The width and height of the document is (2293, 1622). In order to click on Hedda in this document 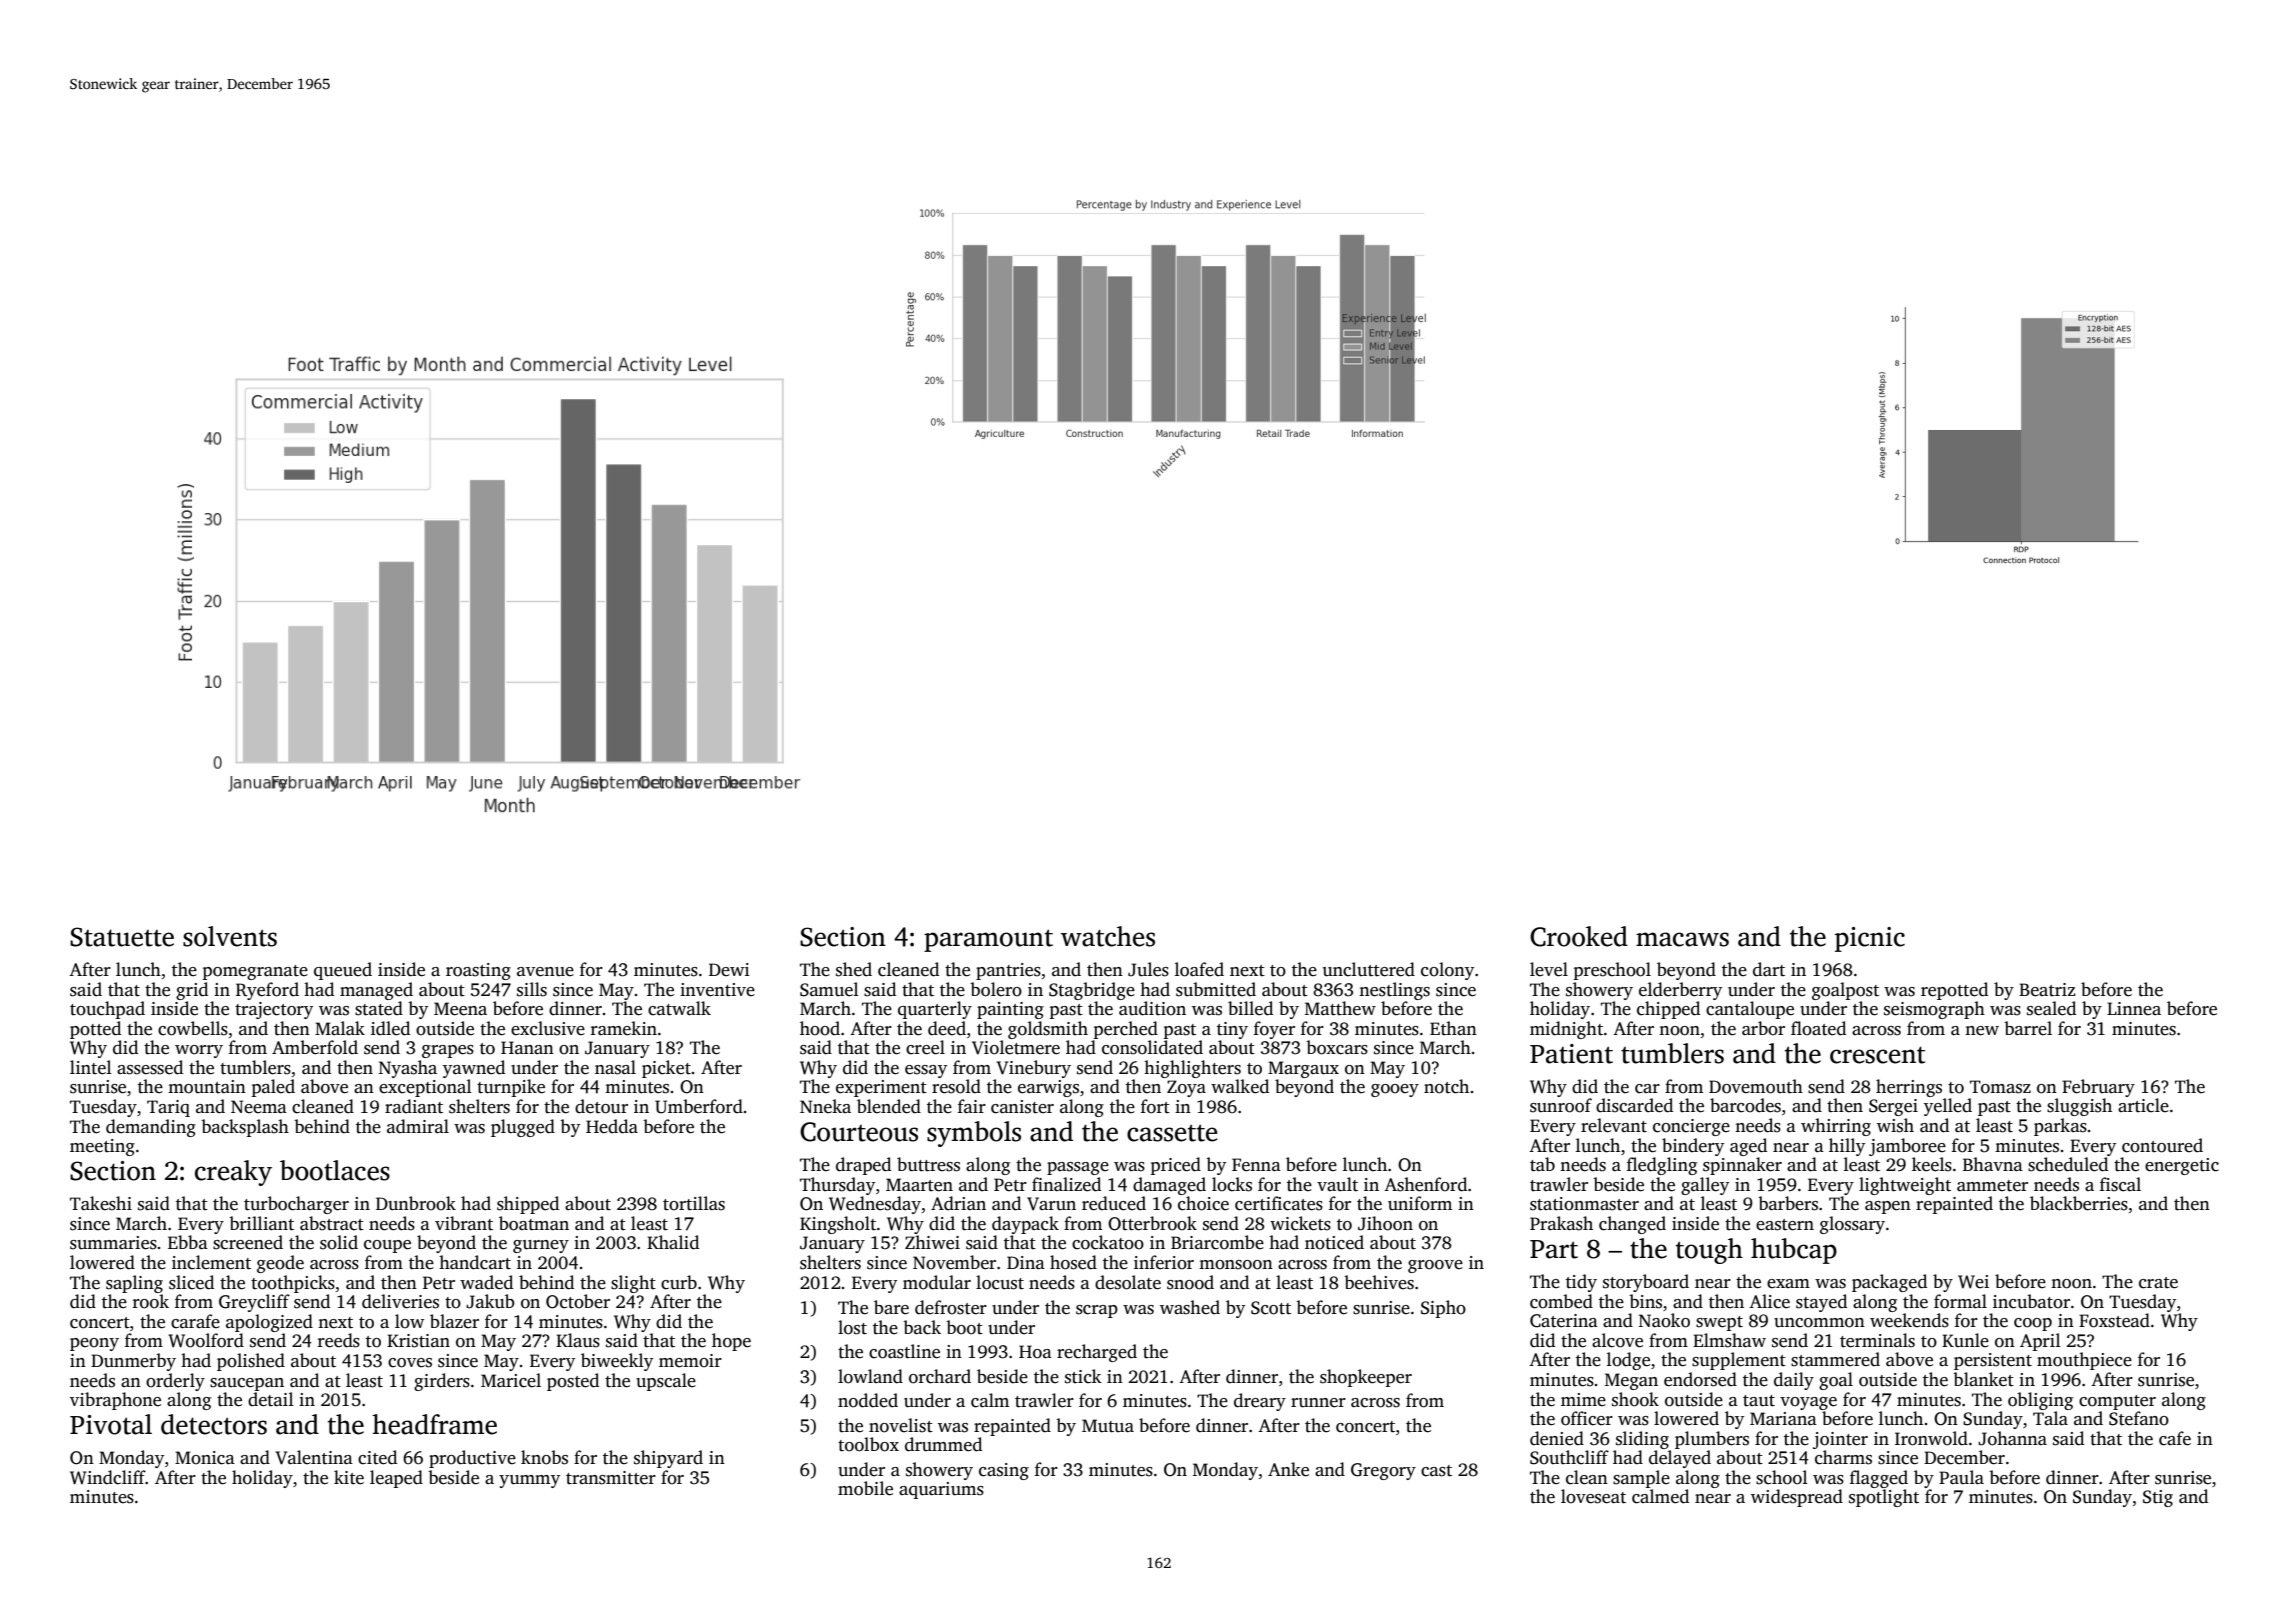, I will do `click(612, 1126)`.
